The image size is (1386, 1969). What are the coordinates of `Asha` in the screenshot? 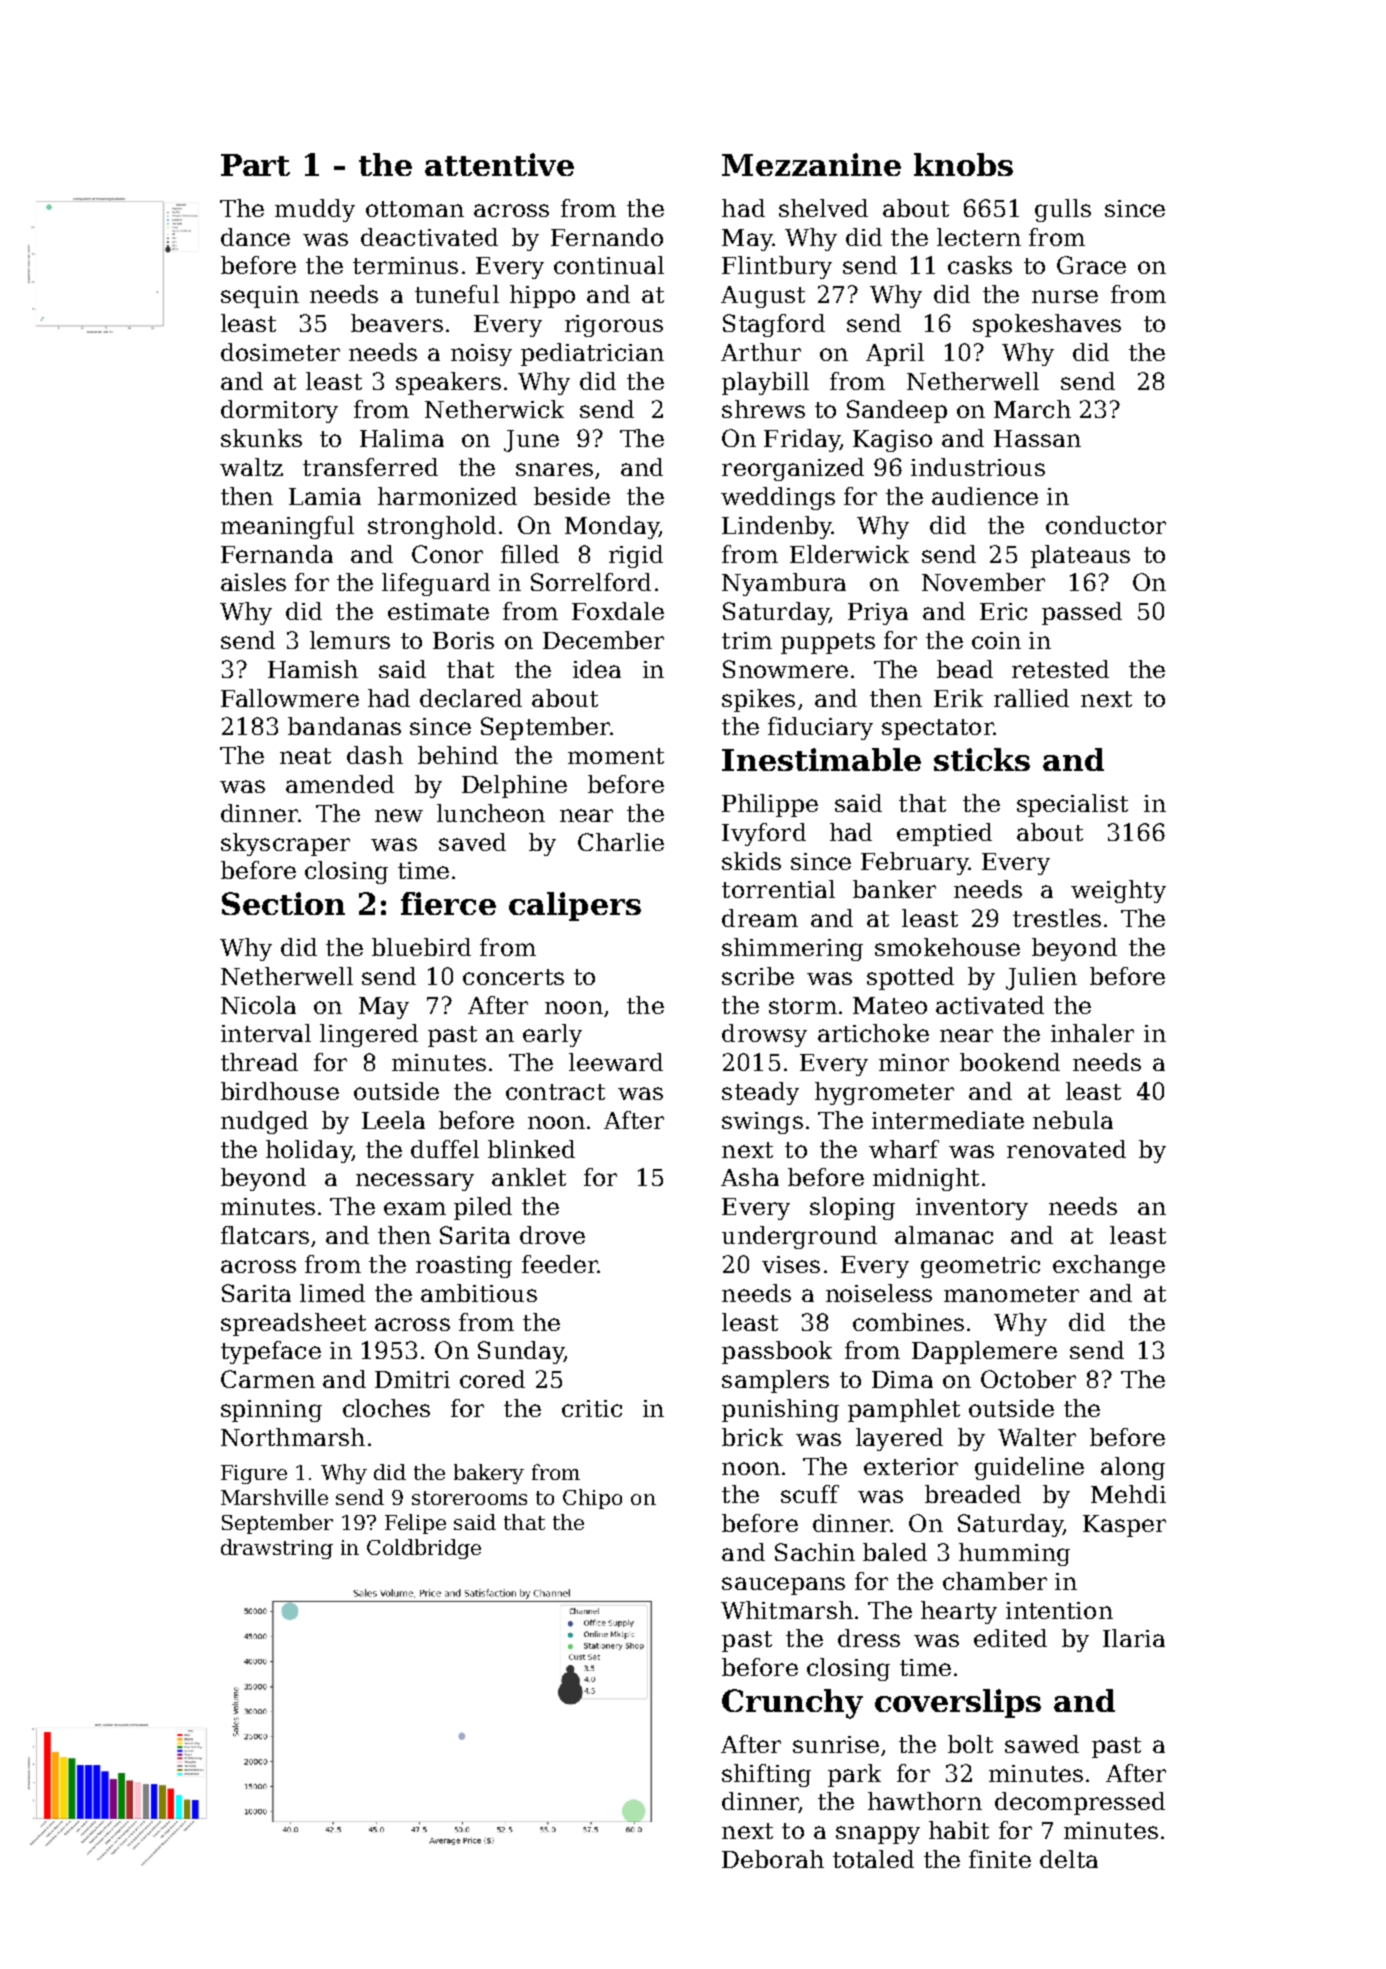 It's located at (750, 1177).
